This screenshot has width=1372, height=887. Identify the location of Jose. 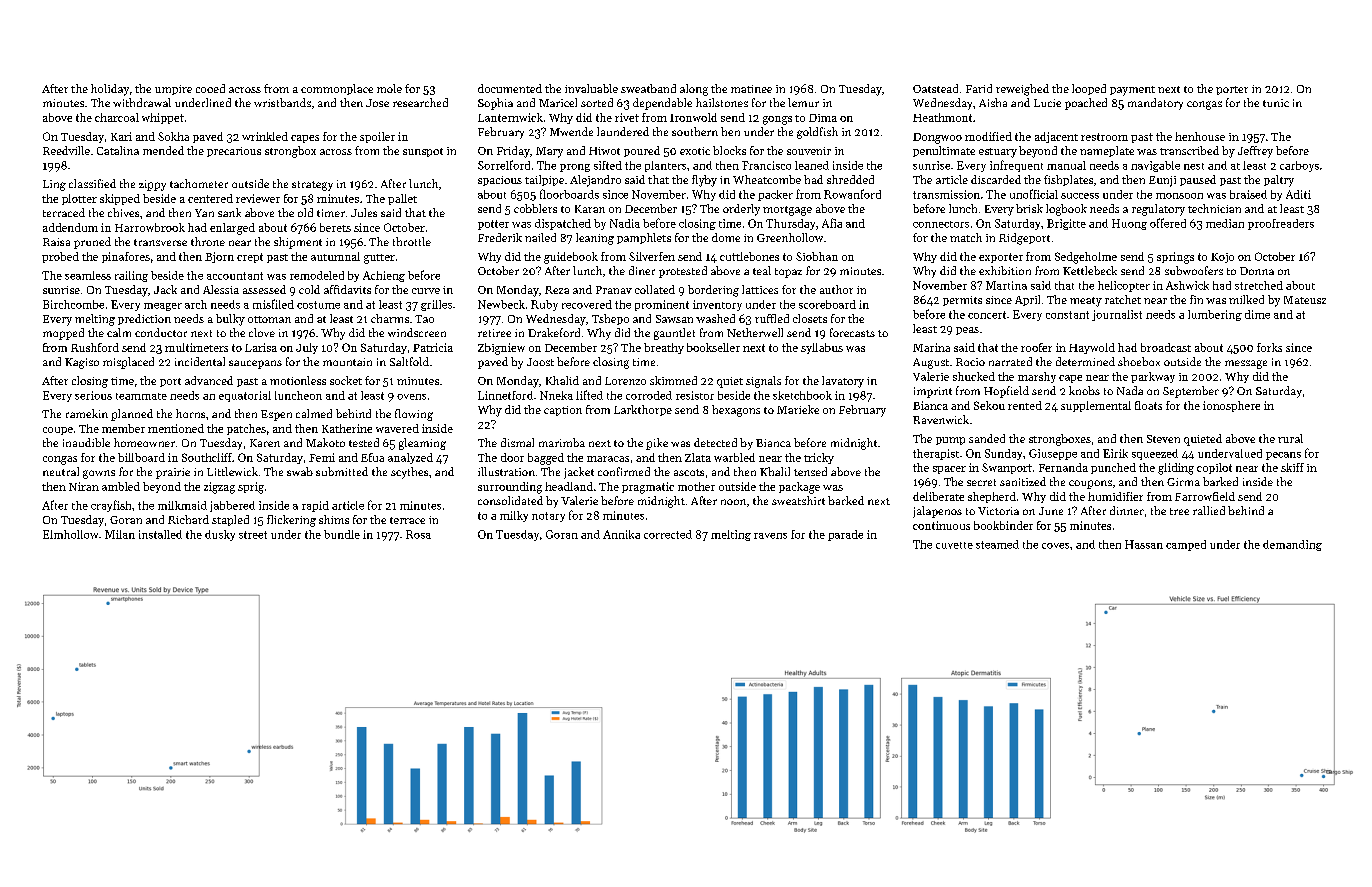
(377, 103).
